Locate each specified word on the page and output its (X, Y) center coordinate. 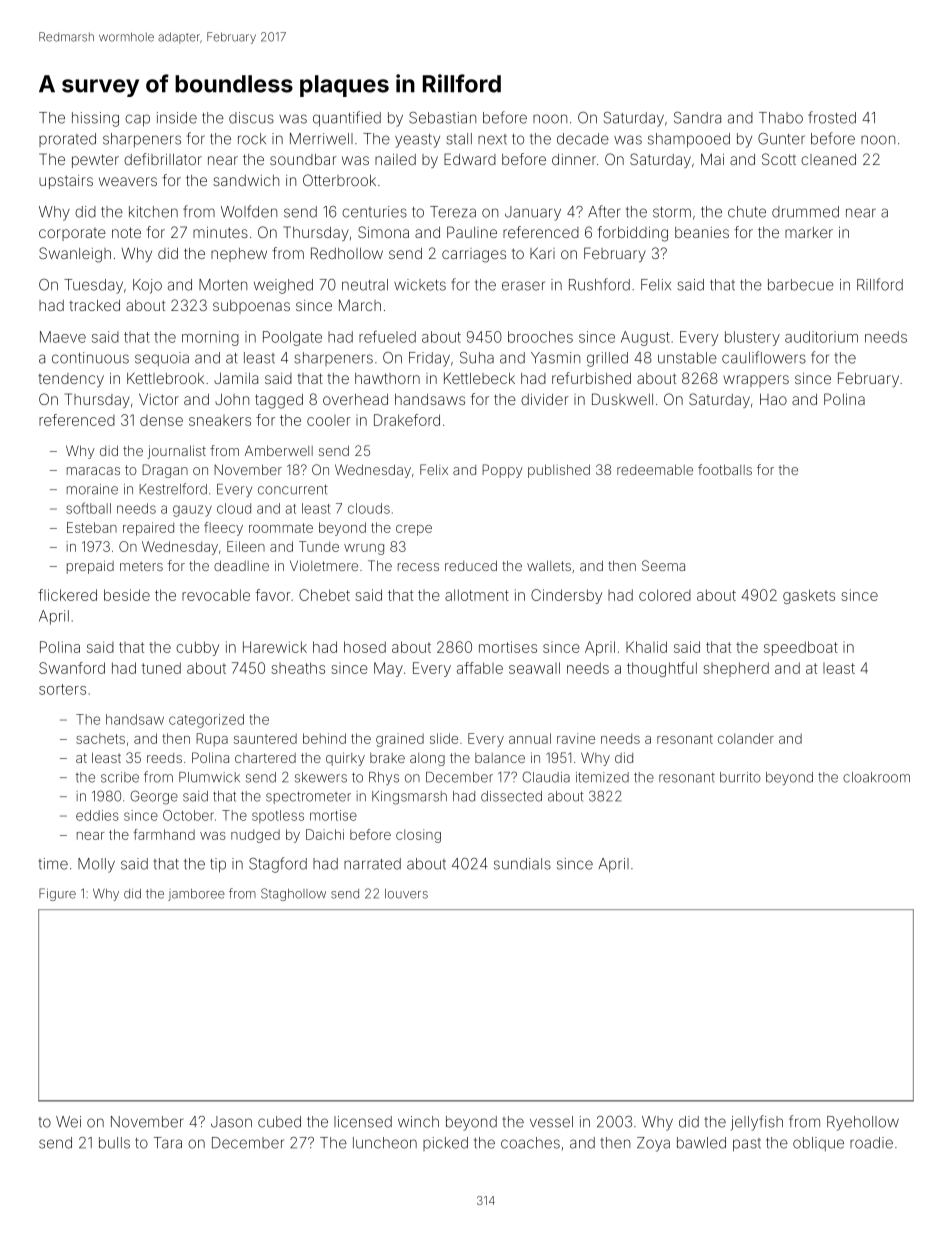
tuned (161, 668)
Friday (429, 359)
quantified (347, 119)
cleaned (828, 159)
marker (809, 232)
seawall (534, 668)
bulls (114, 1143)
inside (177, 118)
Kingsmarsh (409, 798)
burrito (740, 777)
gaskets (809, 596)
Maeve (63, 337)
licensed (363, 1122)
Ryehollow (863, 1123)
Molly (96, 865)
